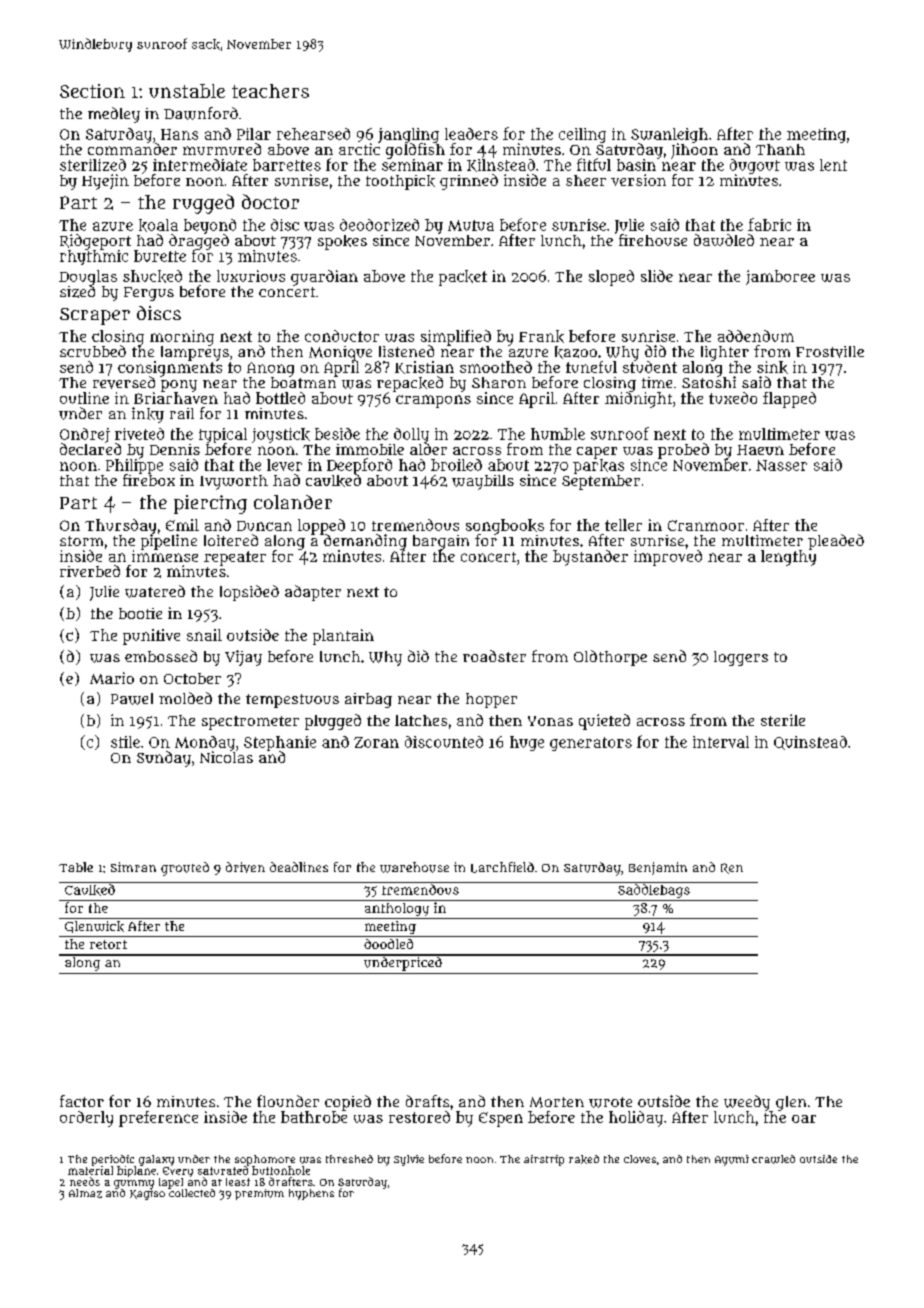  What do you see at coordinates (92, 91) in the screenshot?
I see `Section` at bounding box center [92, 91].
